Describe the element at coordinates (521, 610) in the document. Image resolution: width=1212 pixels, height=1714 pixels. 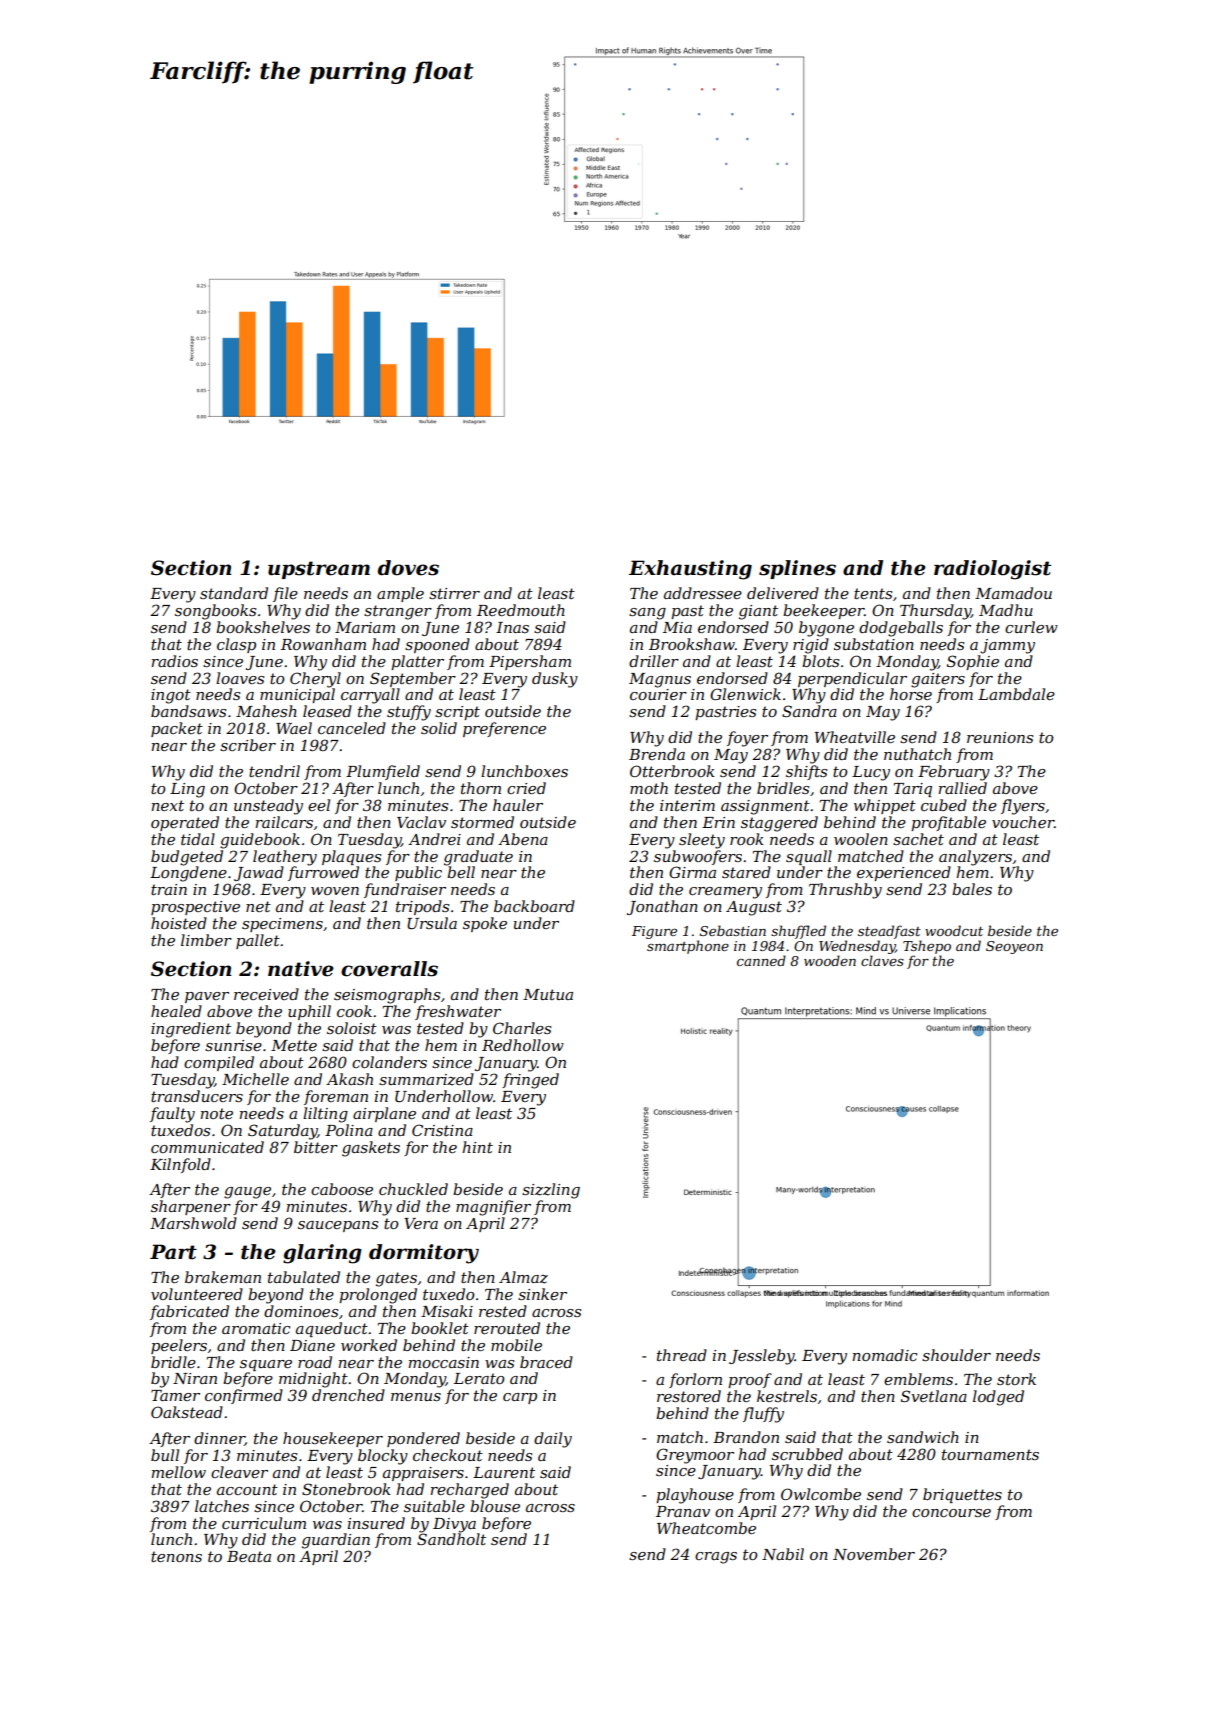
I see `Reedmouth` at that location.
